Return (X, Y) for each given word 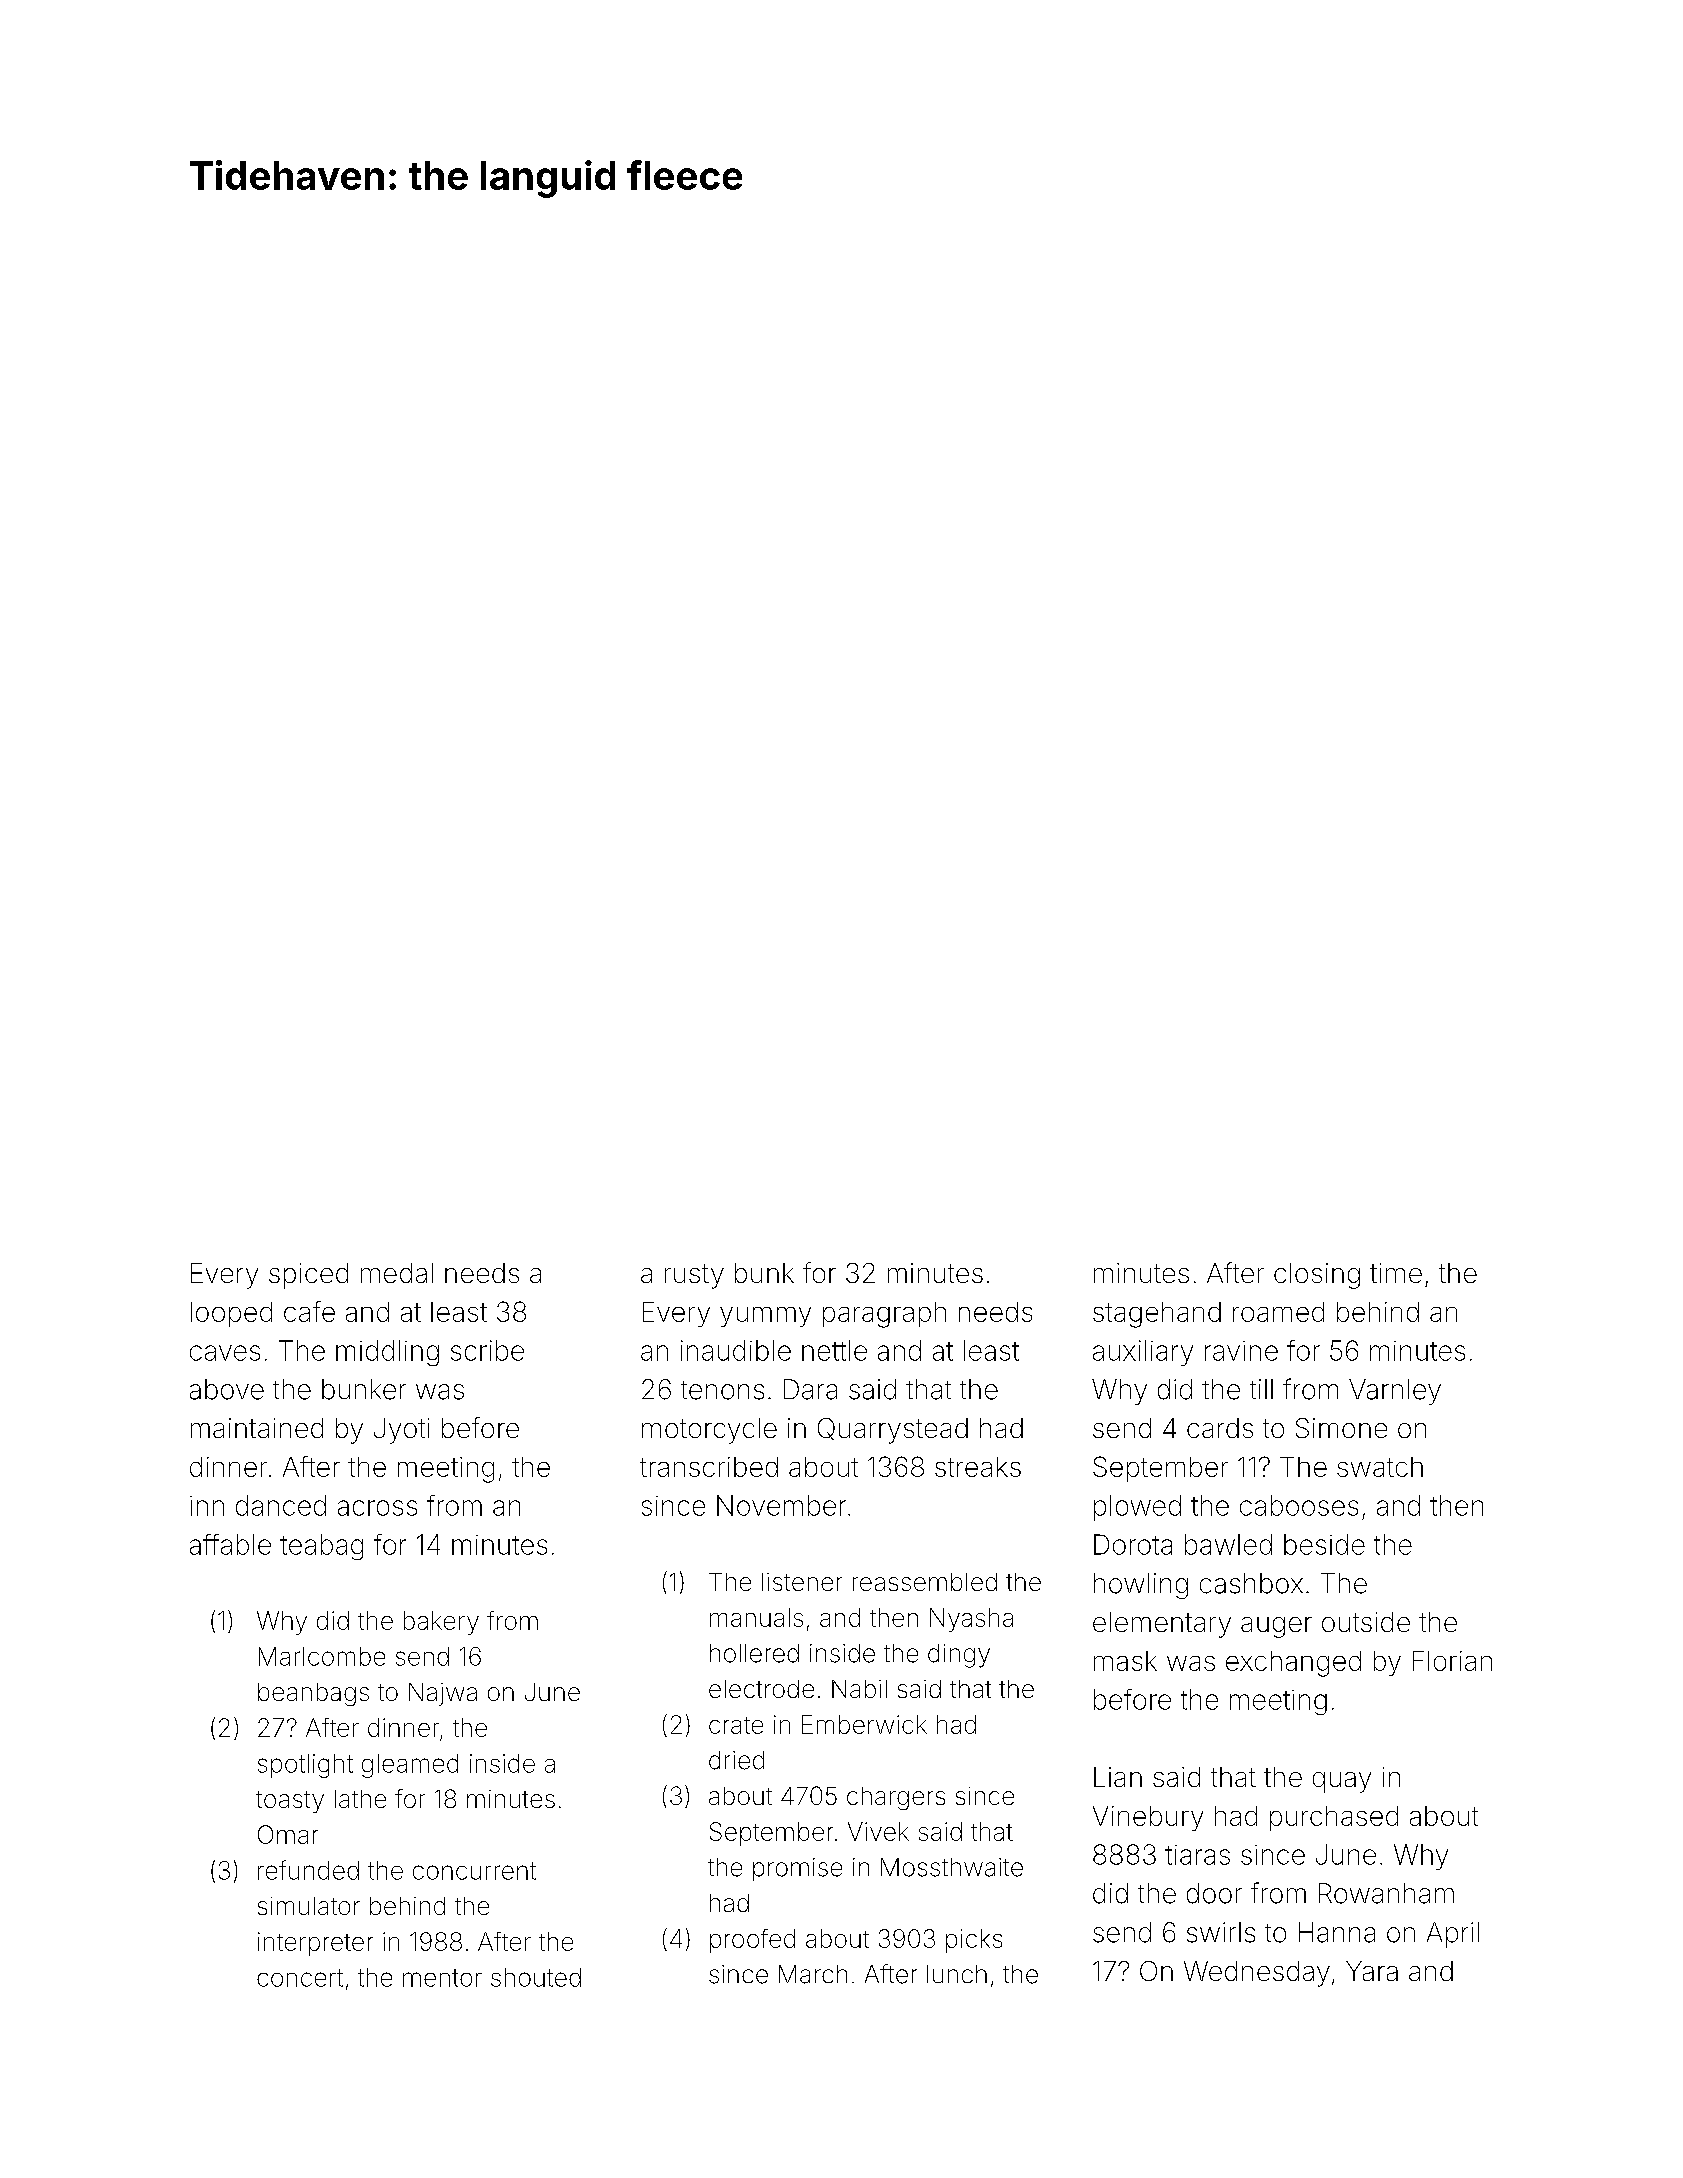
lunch (957, 1974)
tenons (722, 1390)
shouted (536, 1977)
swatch (1380, 1467)
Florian (1452, 1661)
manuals (756, 1617)
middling (387, 1353)
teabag (321, 1547)
